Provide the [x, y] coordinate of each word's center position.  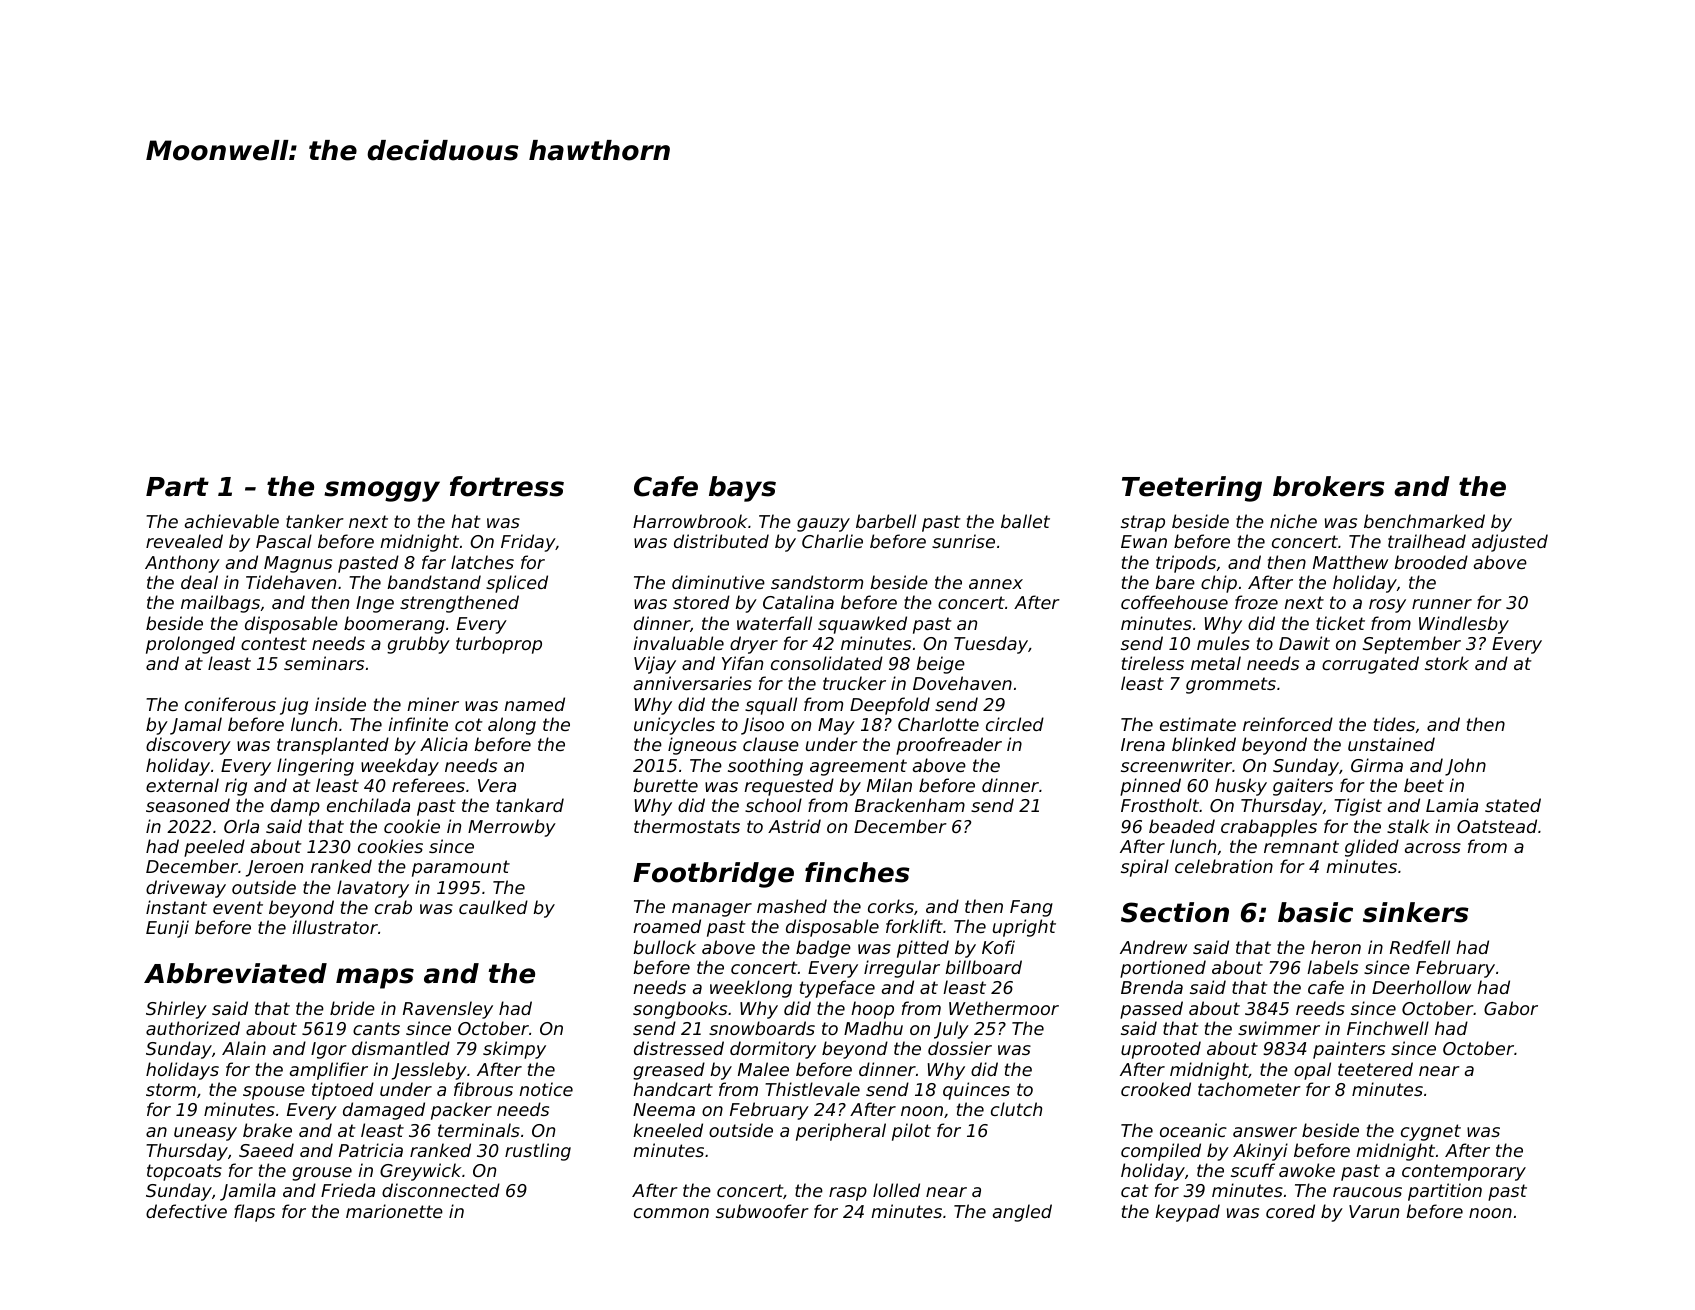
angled [1022, 1213]
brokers [1329, 486]
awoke [1307, 1170]
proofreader [949, 746]
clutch [1016, 1109]
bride [352, 1008]
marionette [394, 1211]
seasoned [188, 805]
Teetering [1192, 489]
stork [1447, 663]
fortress [507, 486]
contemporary [1464, 1172]
